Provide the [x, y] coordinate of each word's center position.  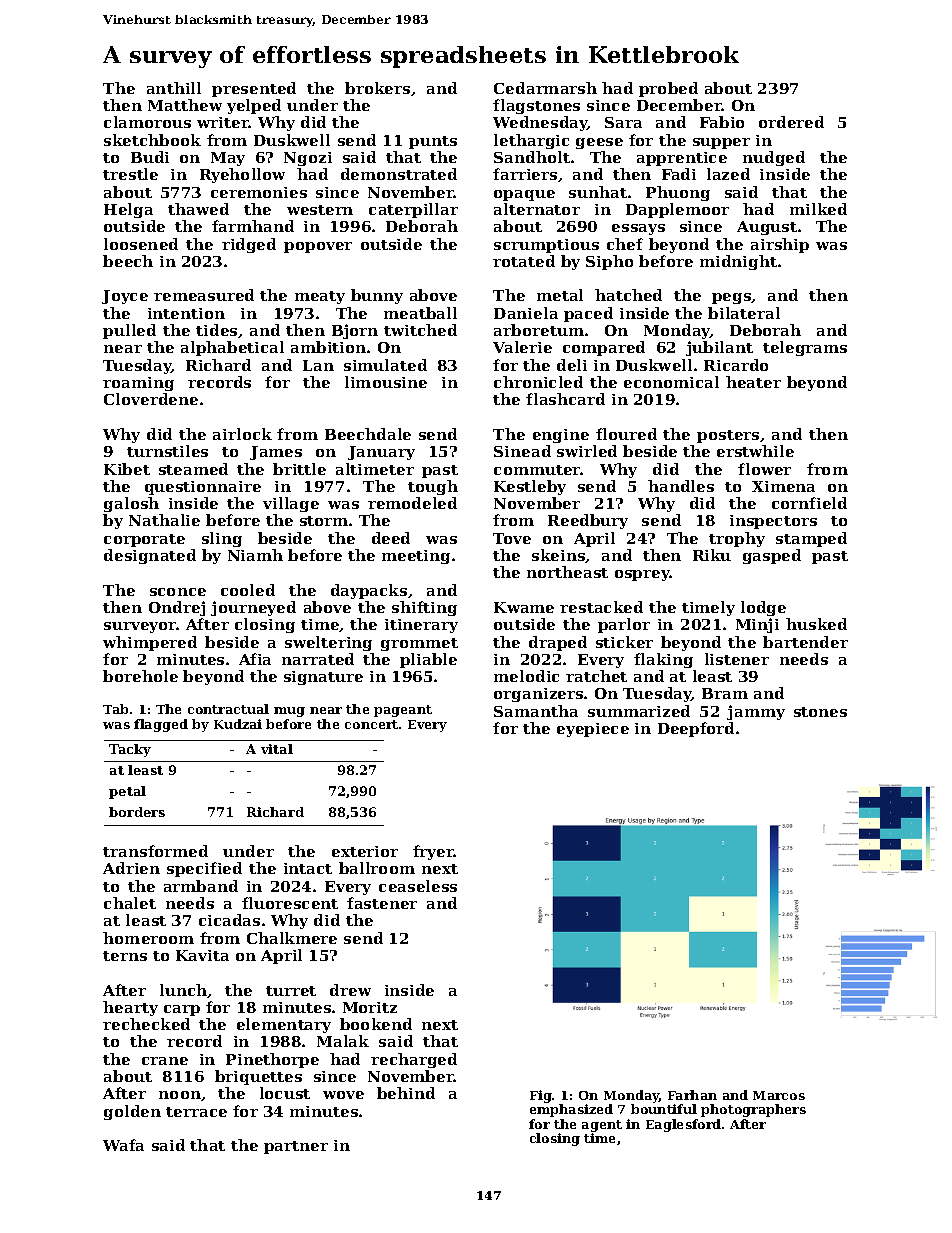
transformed [155, 851]
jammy [756, 712]
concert [371, 724]
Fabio [722, 122]
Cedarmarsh [545, 88]
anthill [174, 88]
